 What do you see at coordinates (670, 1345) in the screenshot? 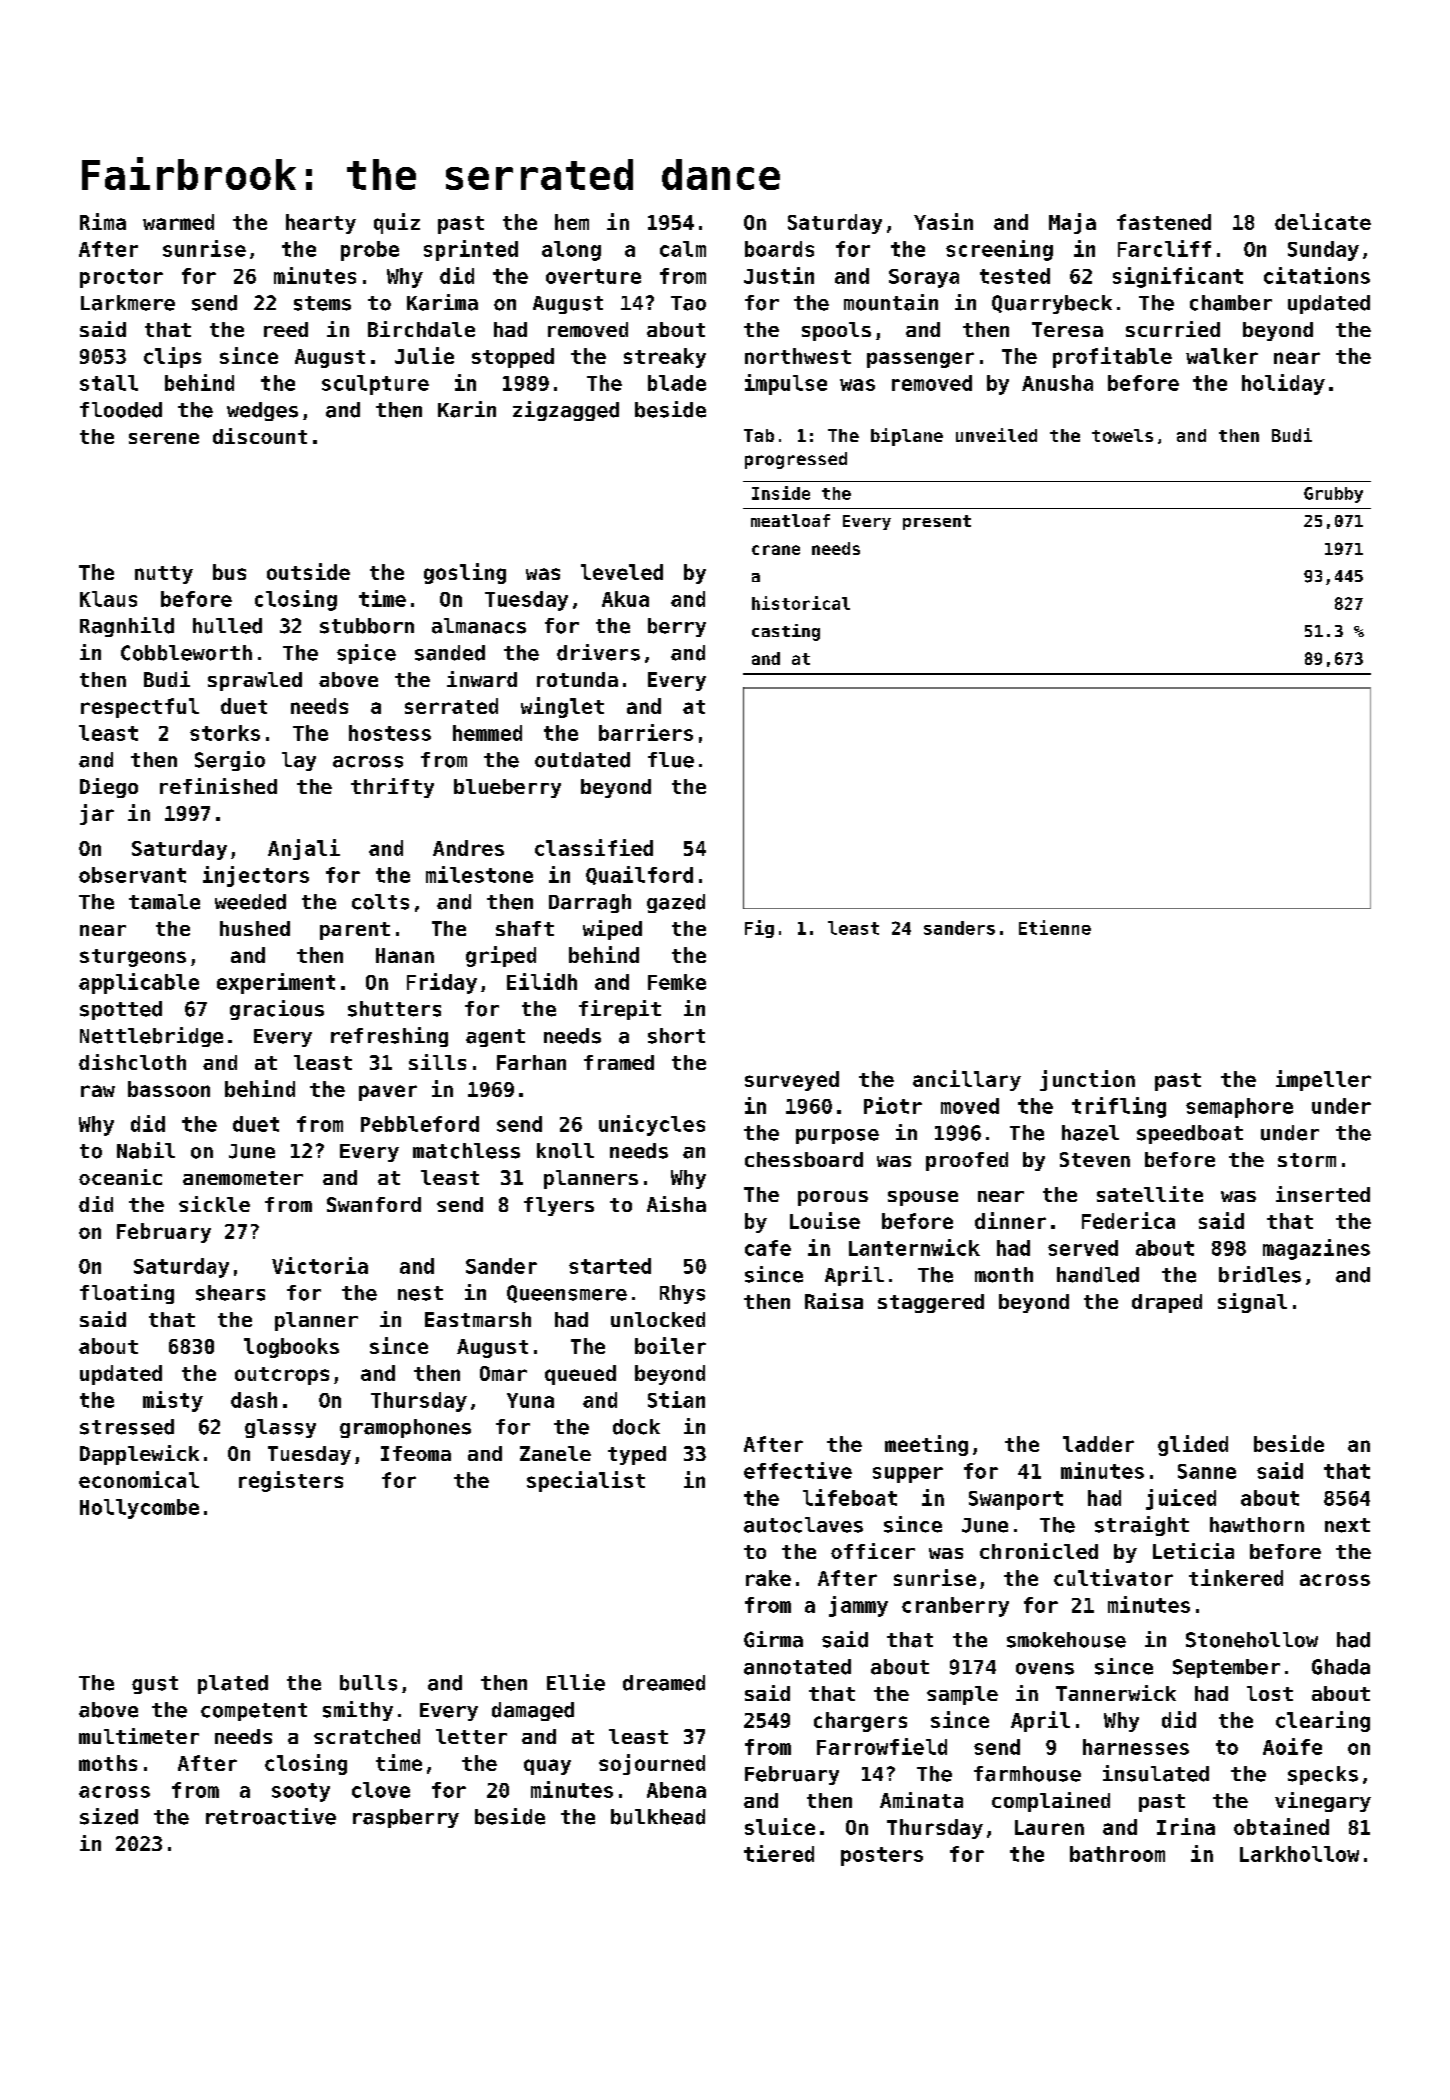
I see `boiler` at bounding box center [670, 1345].
